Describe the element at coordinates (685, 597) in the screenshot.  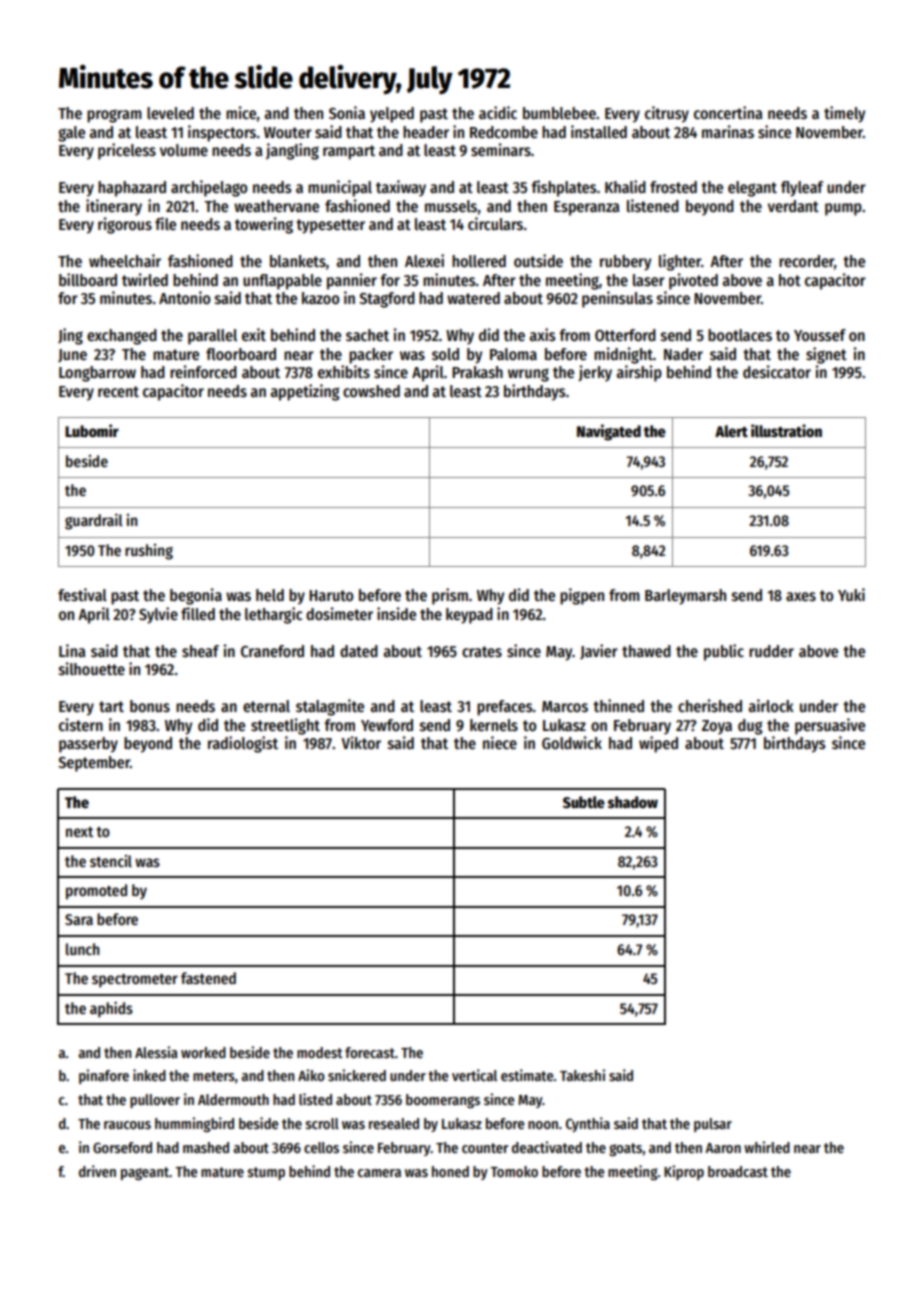
I see `Barleymarsh` at that location.
